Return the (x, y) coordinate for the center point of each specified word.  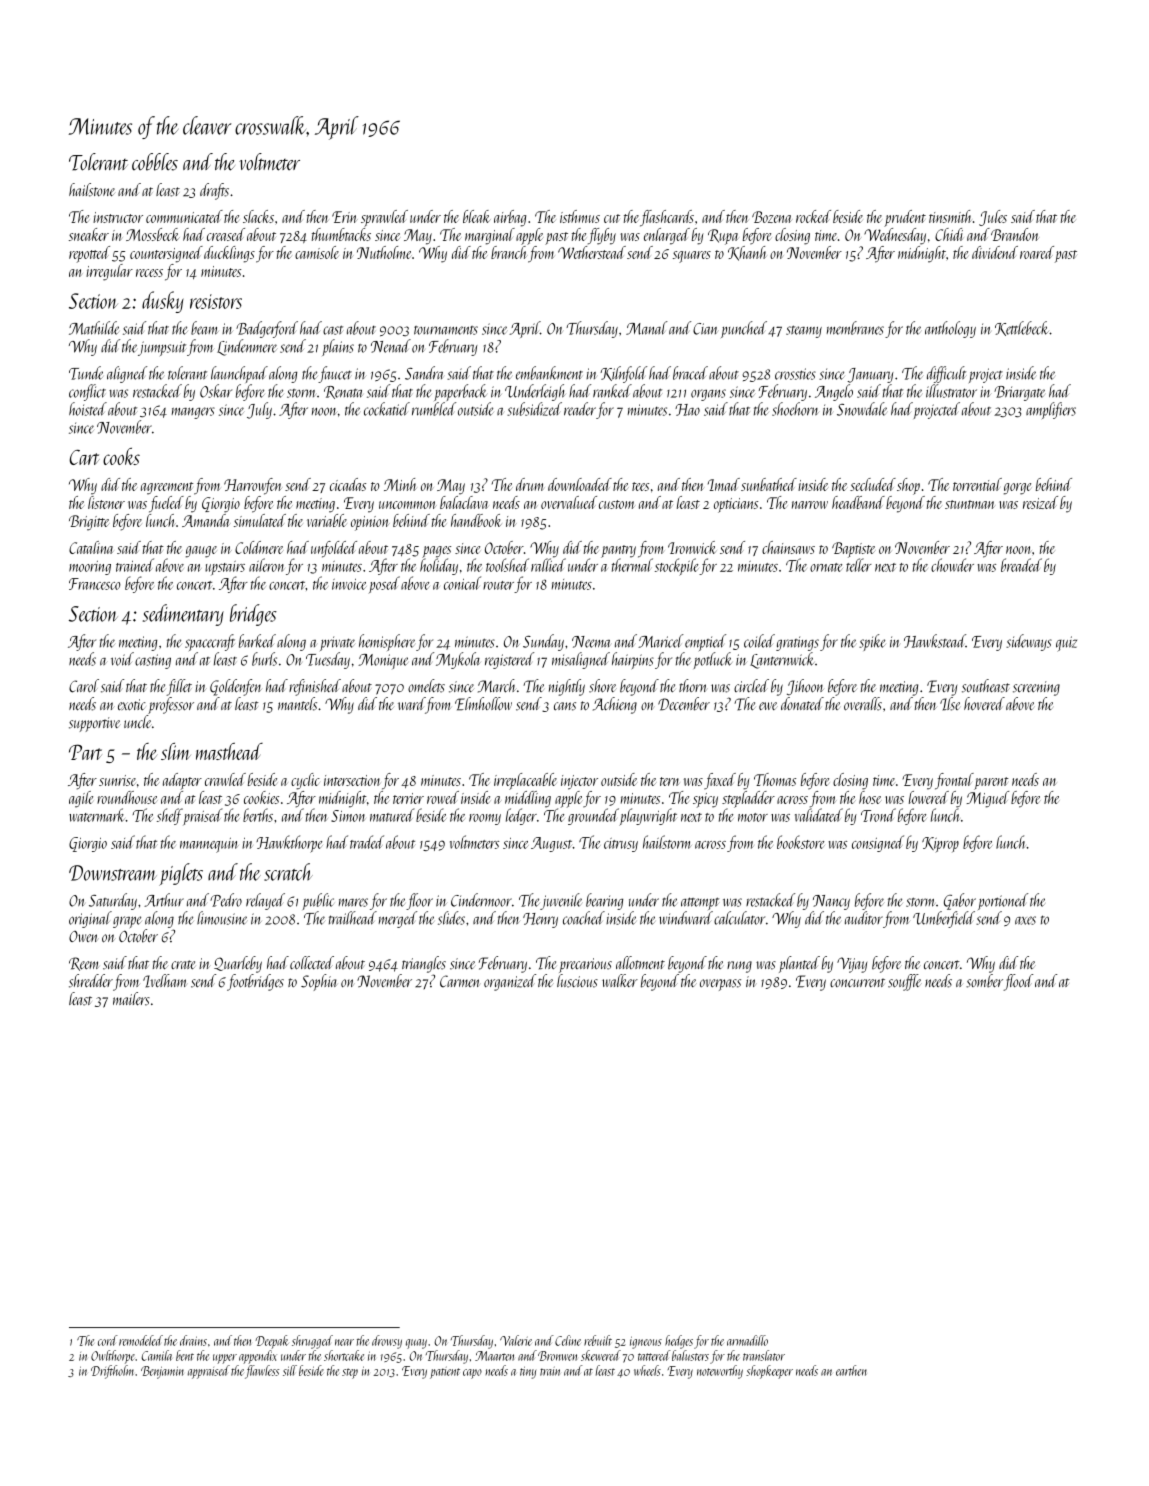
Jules (993, 218)
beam (205, 328)
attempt (700, 903)
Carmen (459, 981)
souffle (904, 982)
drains (193, 1340)
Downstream (113, 873)
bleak (477, 216)
